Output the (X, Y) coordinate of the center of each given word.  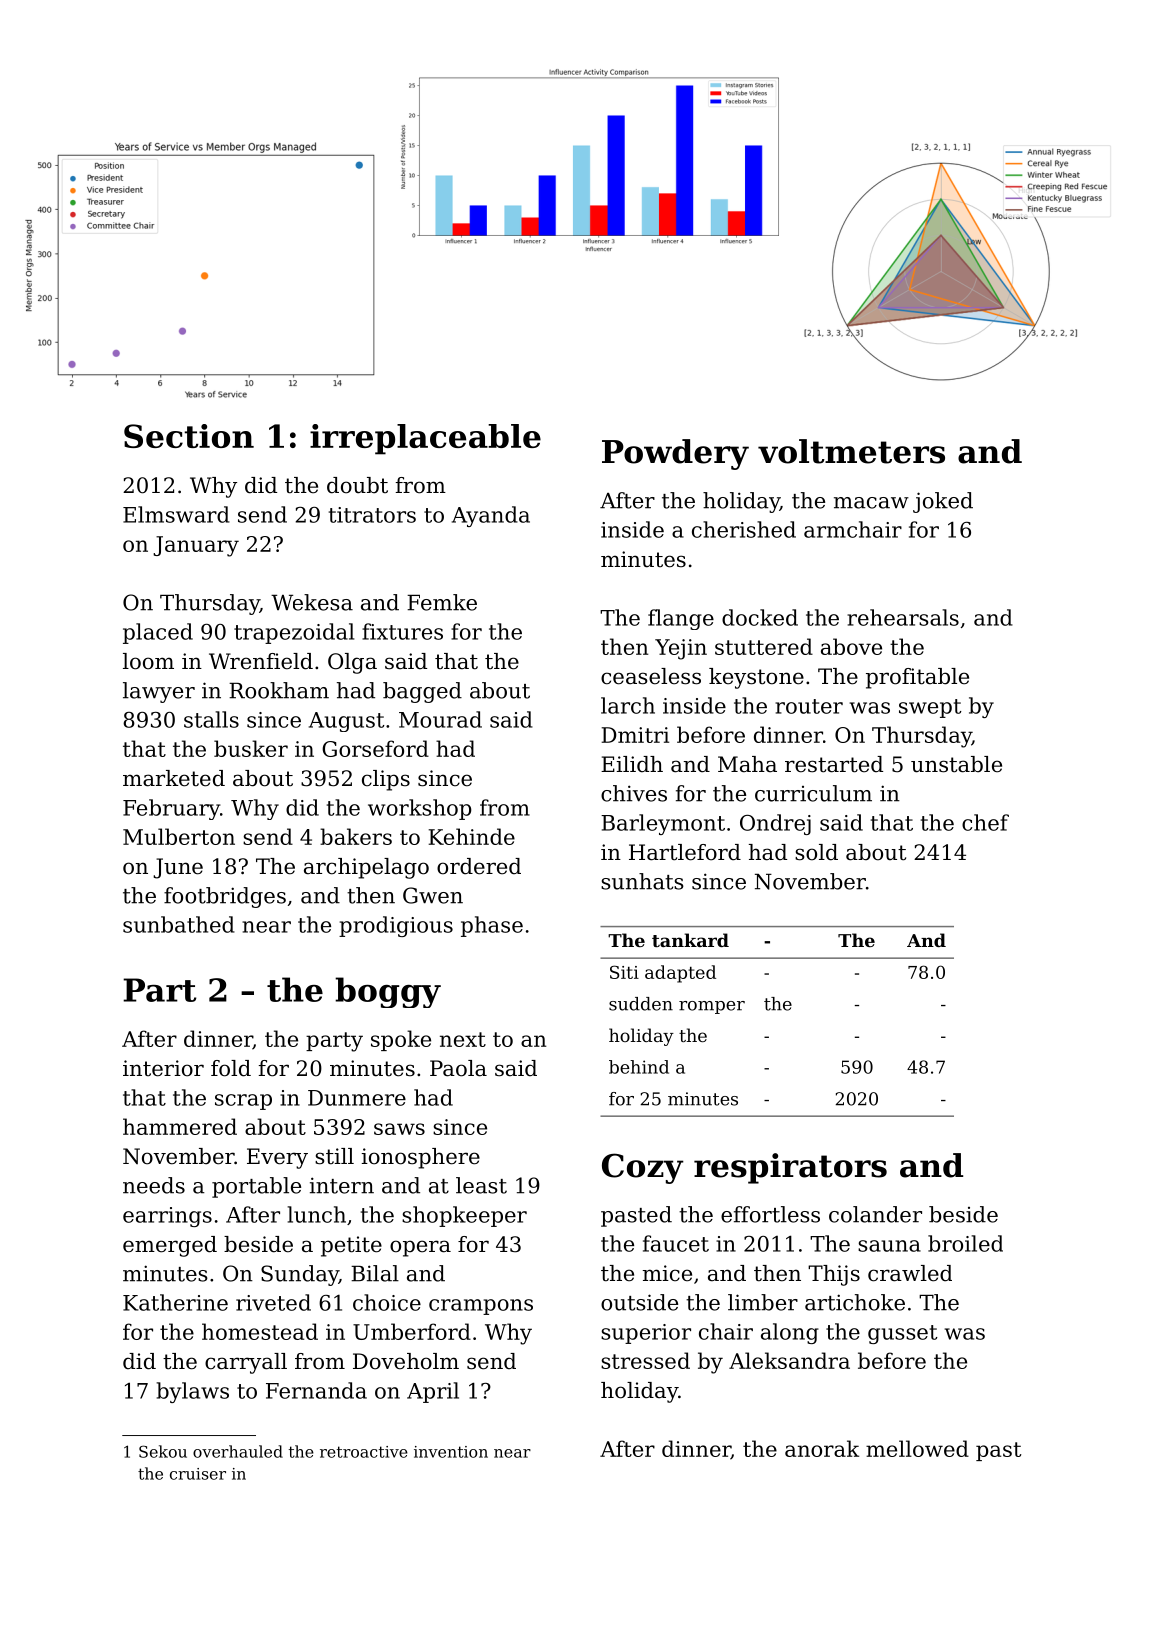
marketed (174, 778)
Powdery (675, 454)
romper (712, 1007)
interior (163, 1068)
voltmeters (851, 451)
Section (189, 436)
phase (492, 926)
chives (634, 793)
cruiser (198, 1474)
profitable (917, 678)
